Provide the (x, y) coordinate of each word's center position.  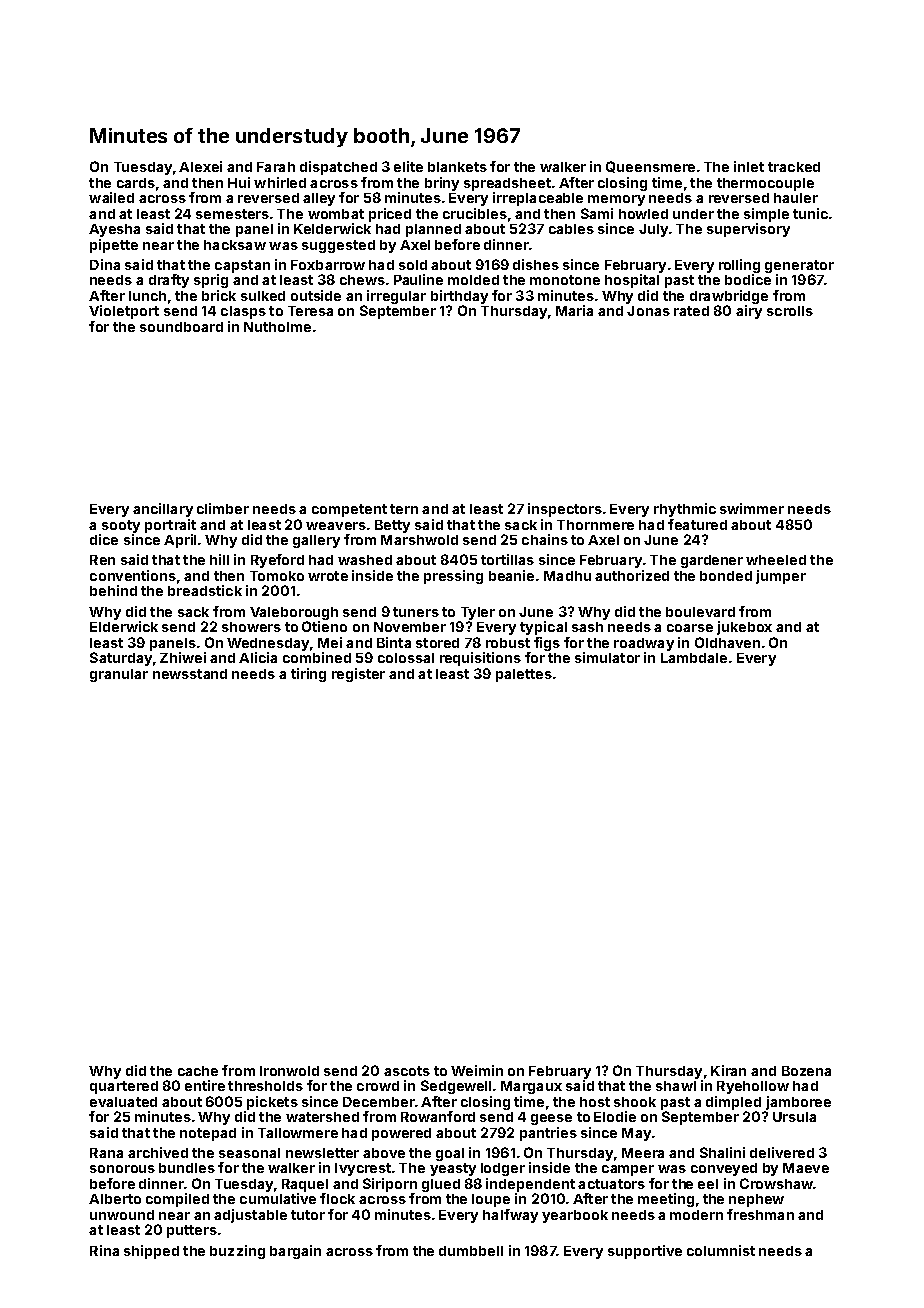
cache (198, 1071)
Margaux (531, 1087)
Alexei (200, 166)
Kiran (728, 1070)
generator (799, 266)
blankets (457, 167)
